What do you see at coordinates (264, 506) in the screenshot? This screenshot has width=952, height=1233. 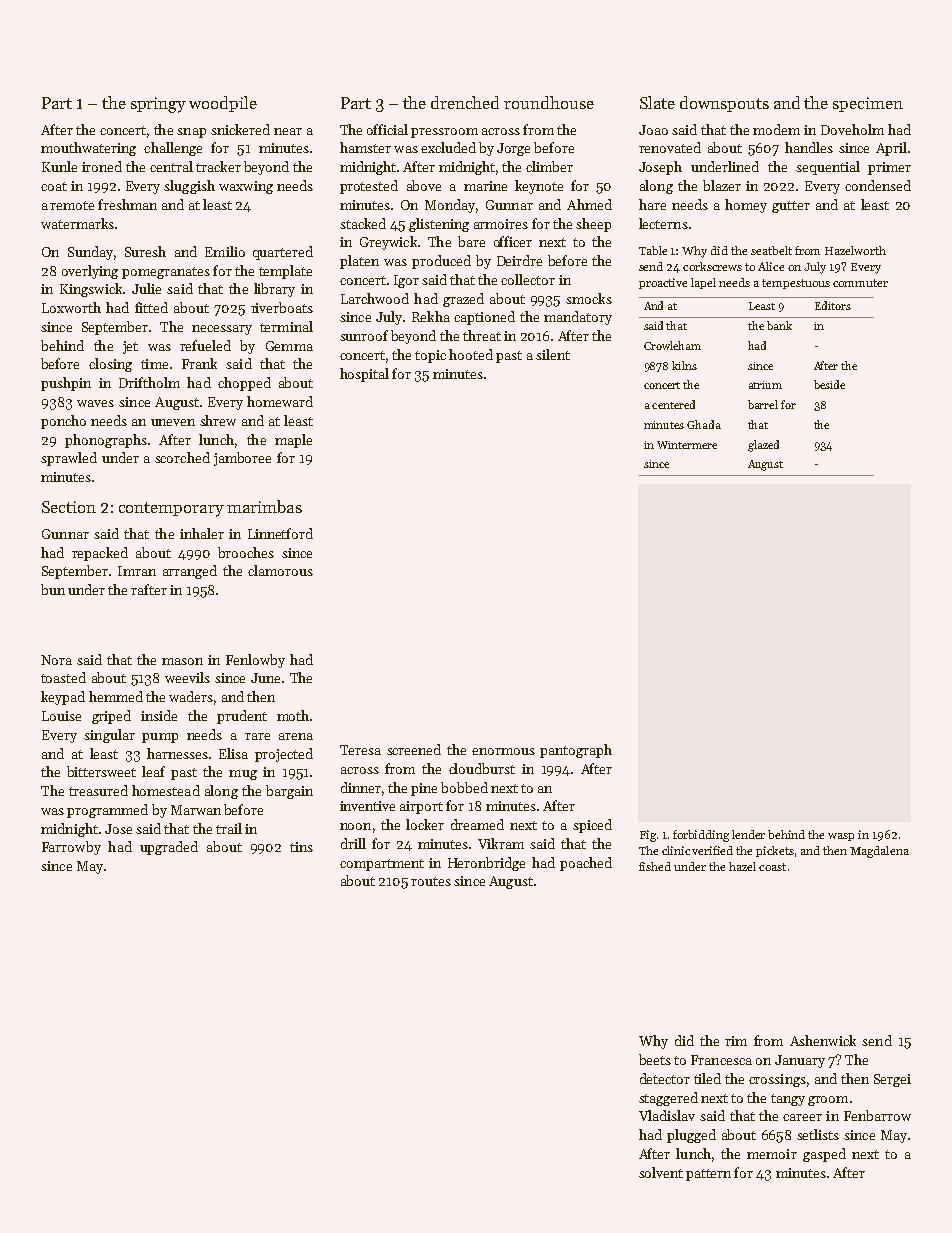 I see `marimbas` at bounding box center [264, 506].
